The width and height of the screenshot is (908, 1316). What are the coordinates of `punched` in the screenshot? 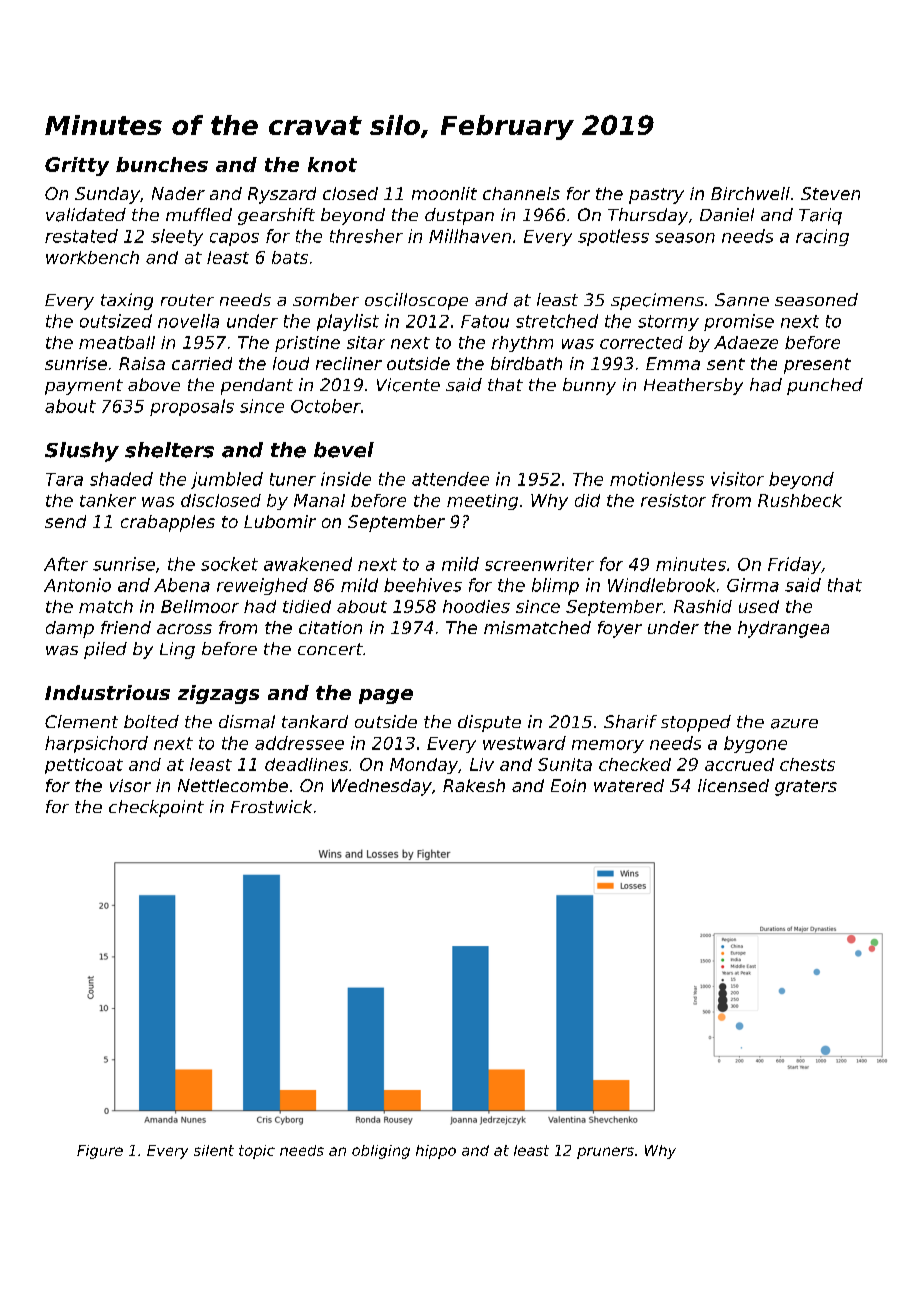 It's located at (825, 386).
